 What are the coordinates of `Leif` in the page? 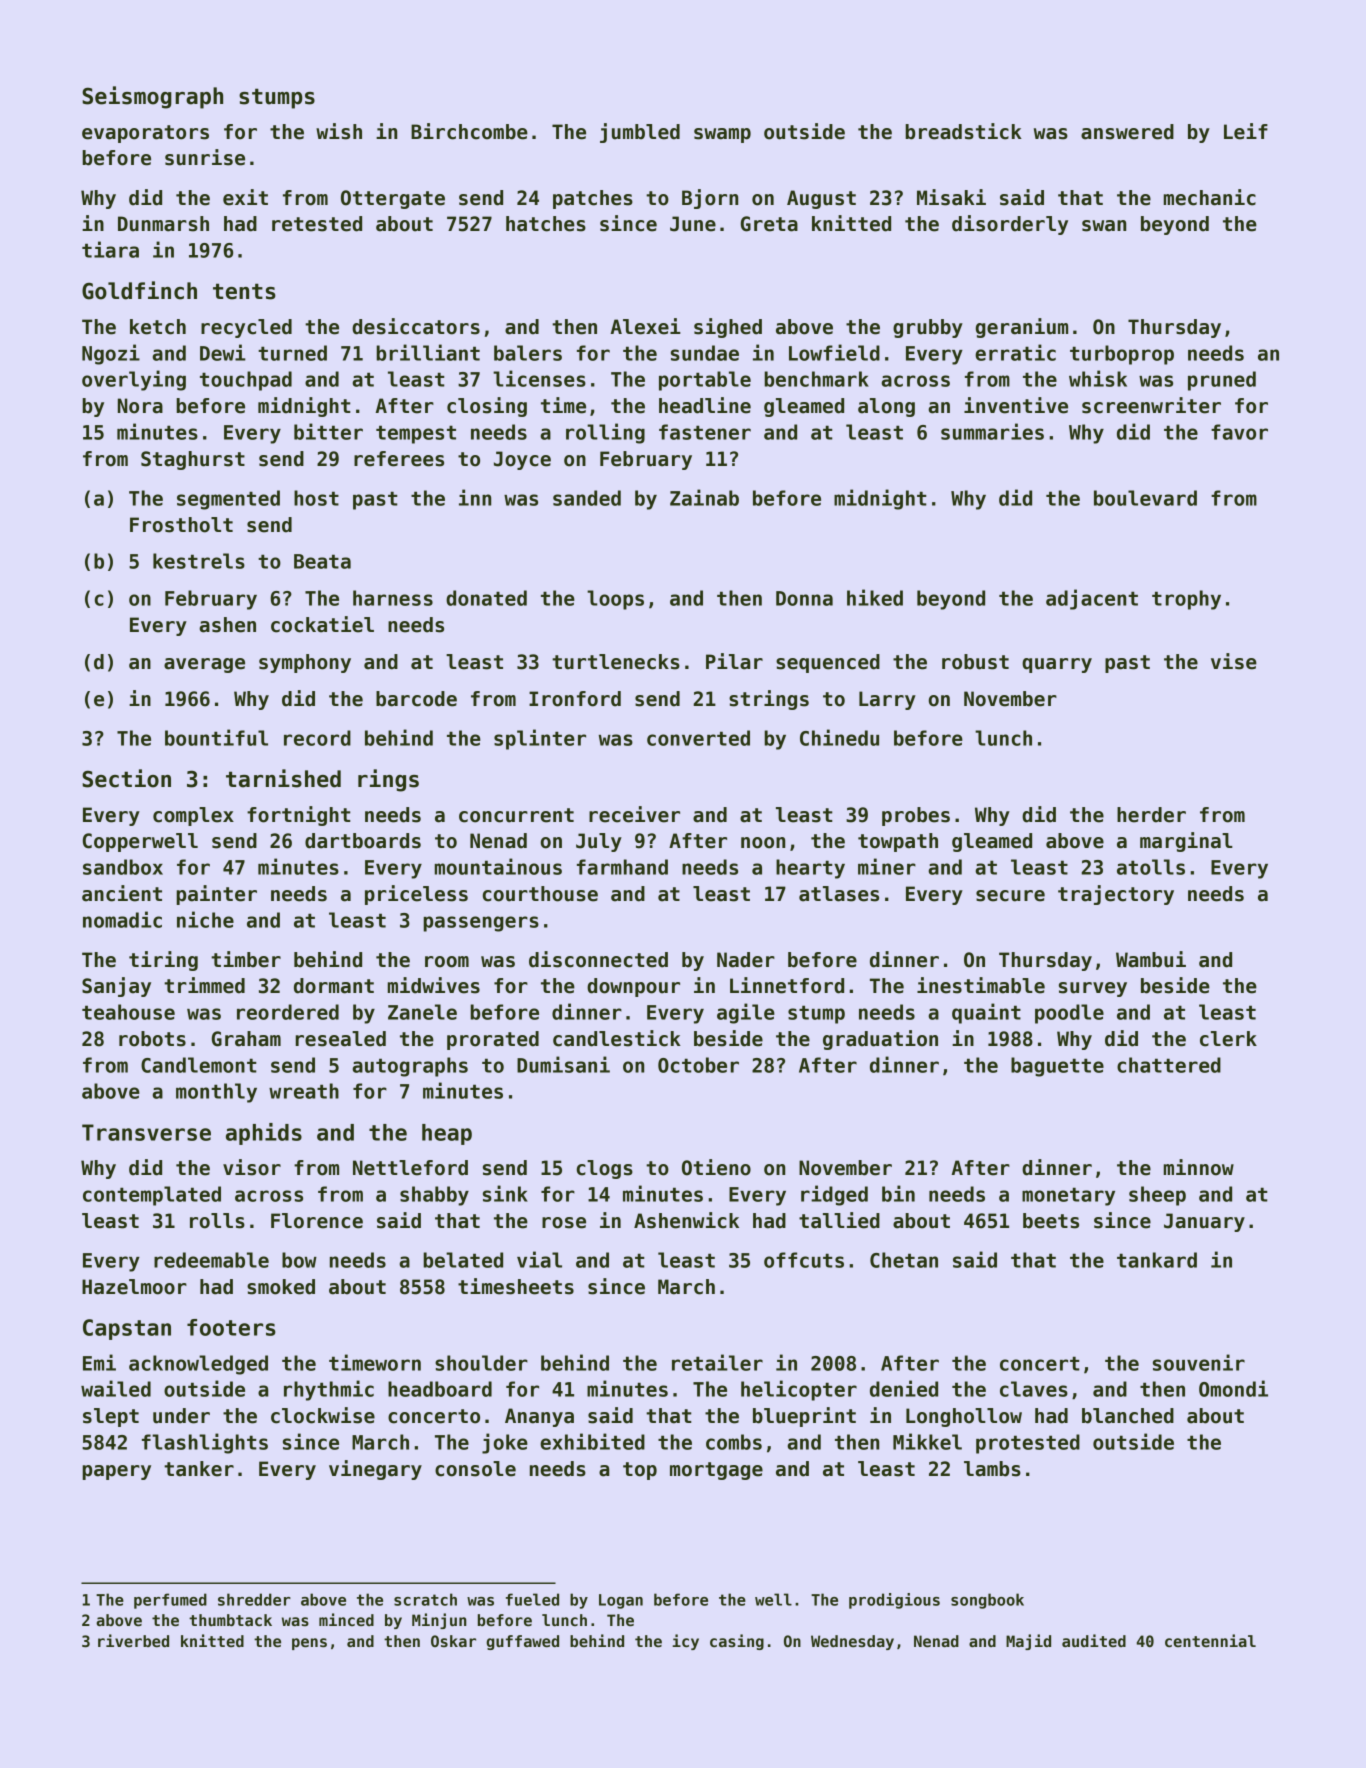 It's located at (1246, 131).
